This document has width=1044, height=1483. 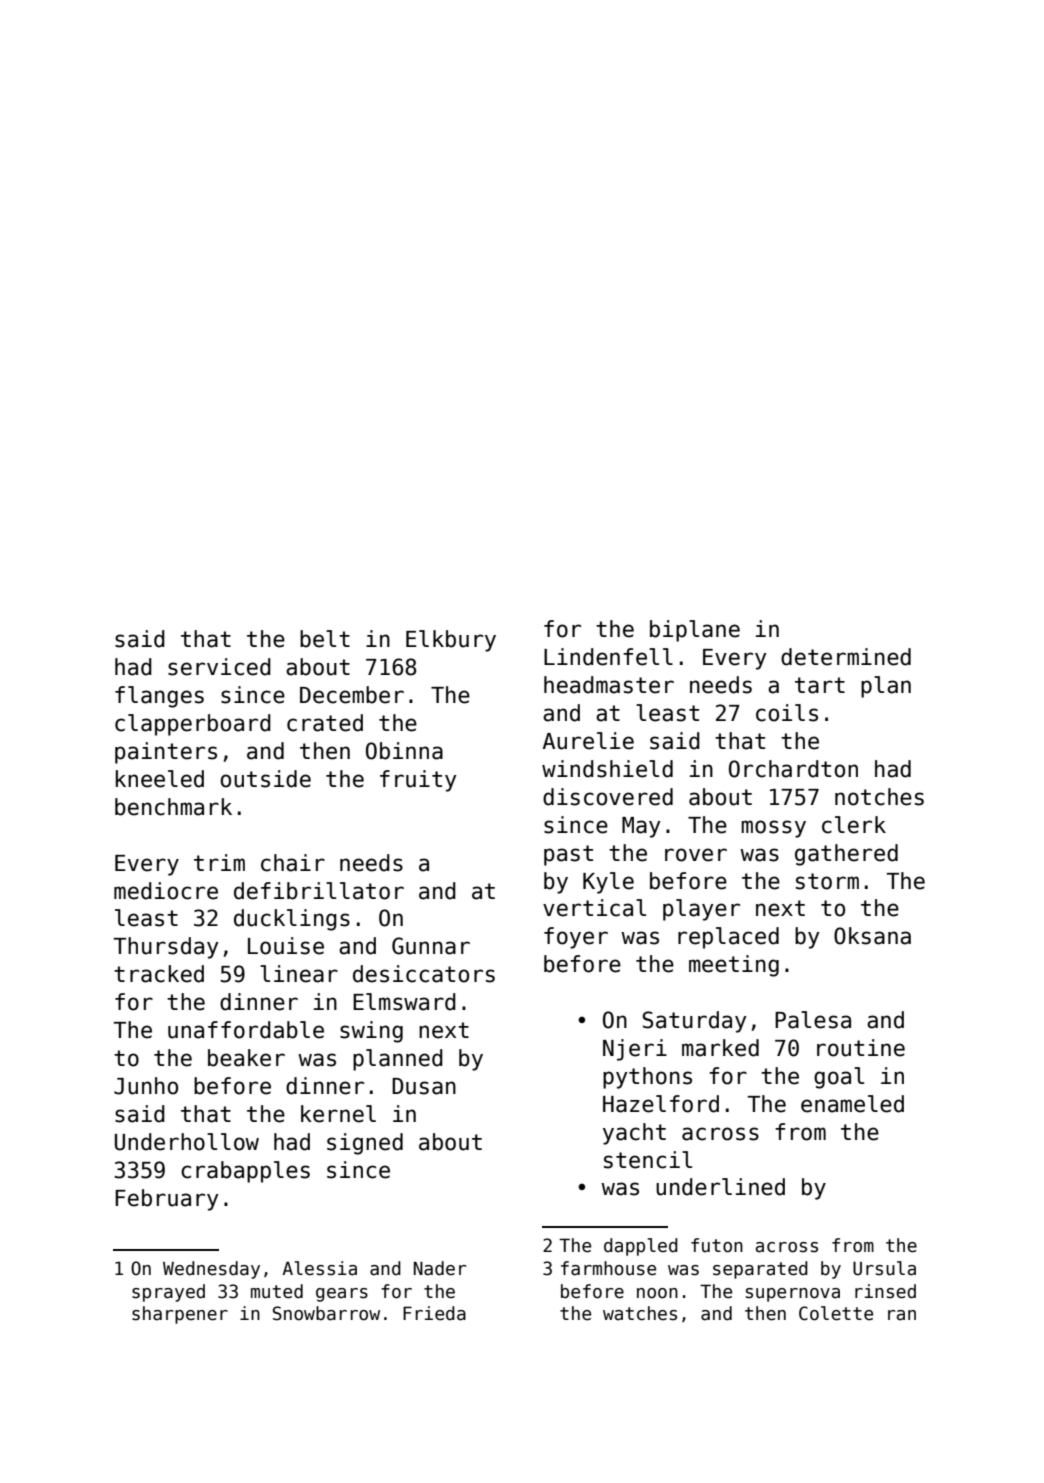 I want to click on swing, so click(x=371, y=1032).
